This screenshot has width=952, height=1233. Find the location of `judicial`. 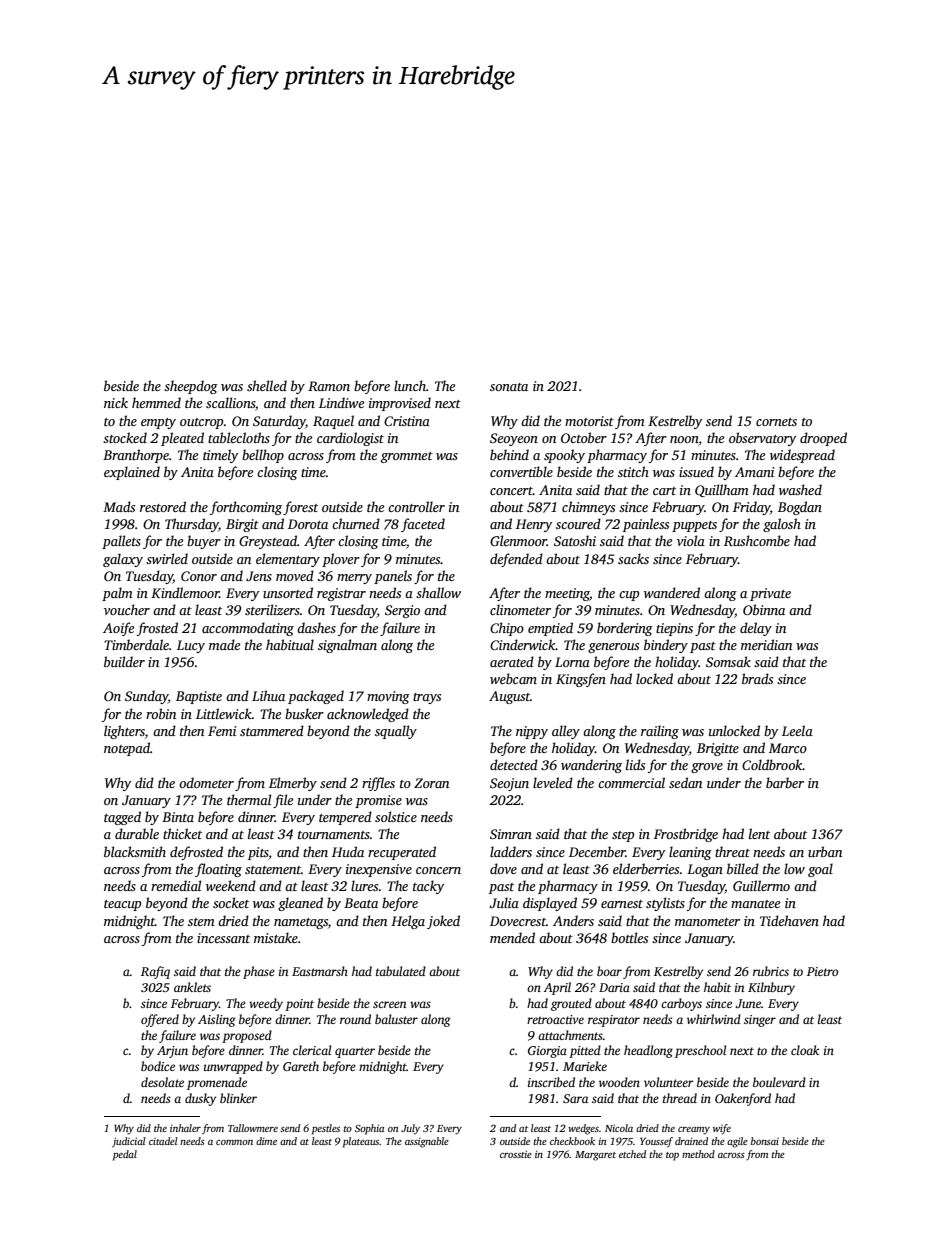

judicial is located at coordinates (129, 1142).
